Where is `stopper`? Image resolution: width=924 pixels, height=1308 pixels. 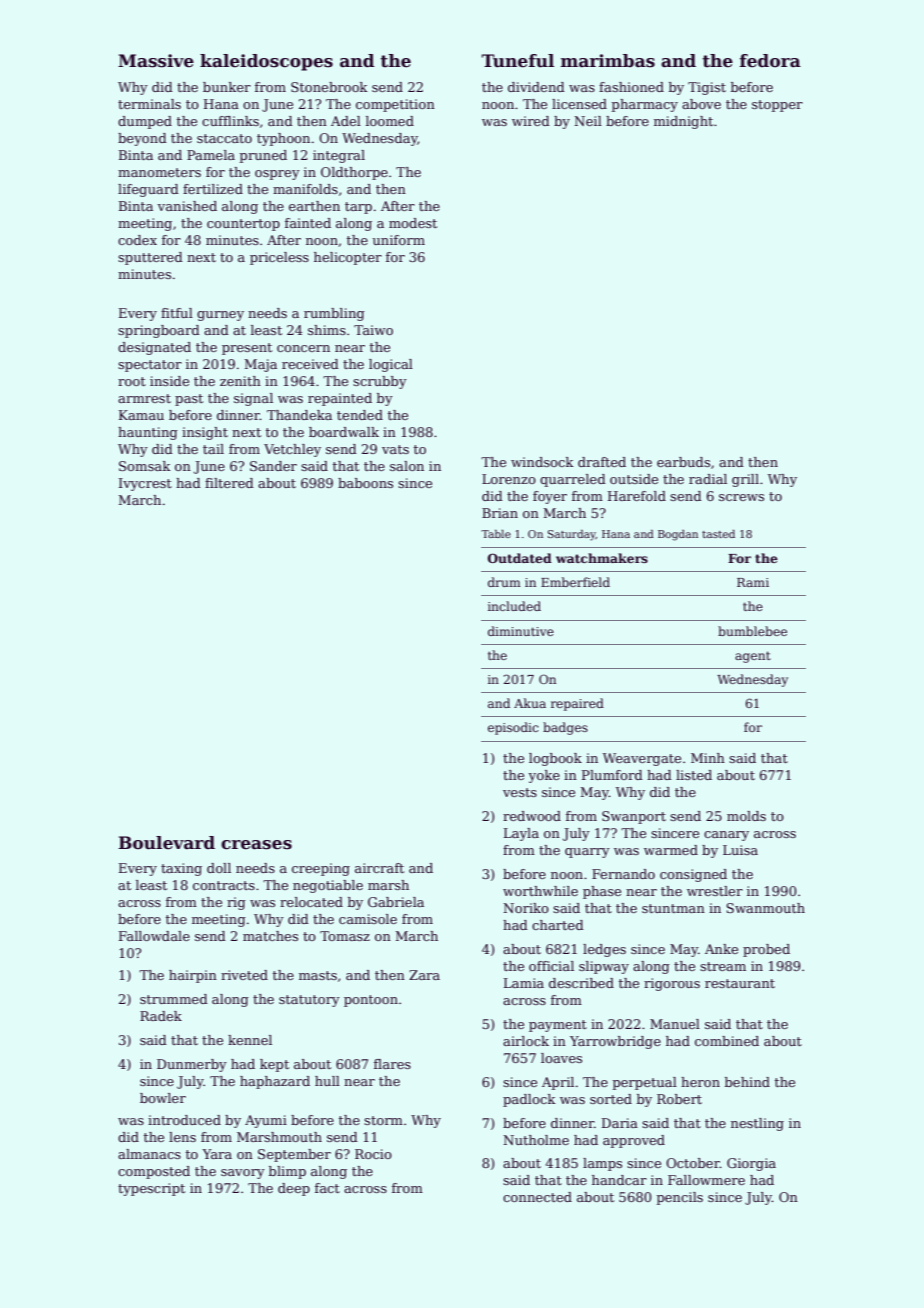 stopper is located at coordinates (777, 106).
